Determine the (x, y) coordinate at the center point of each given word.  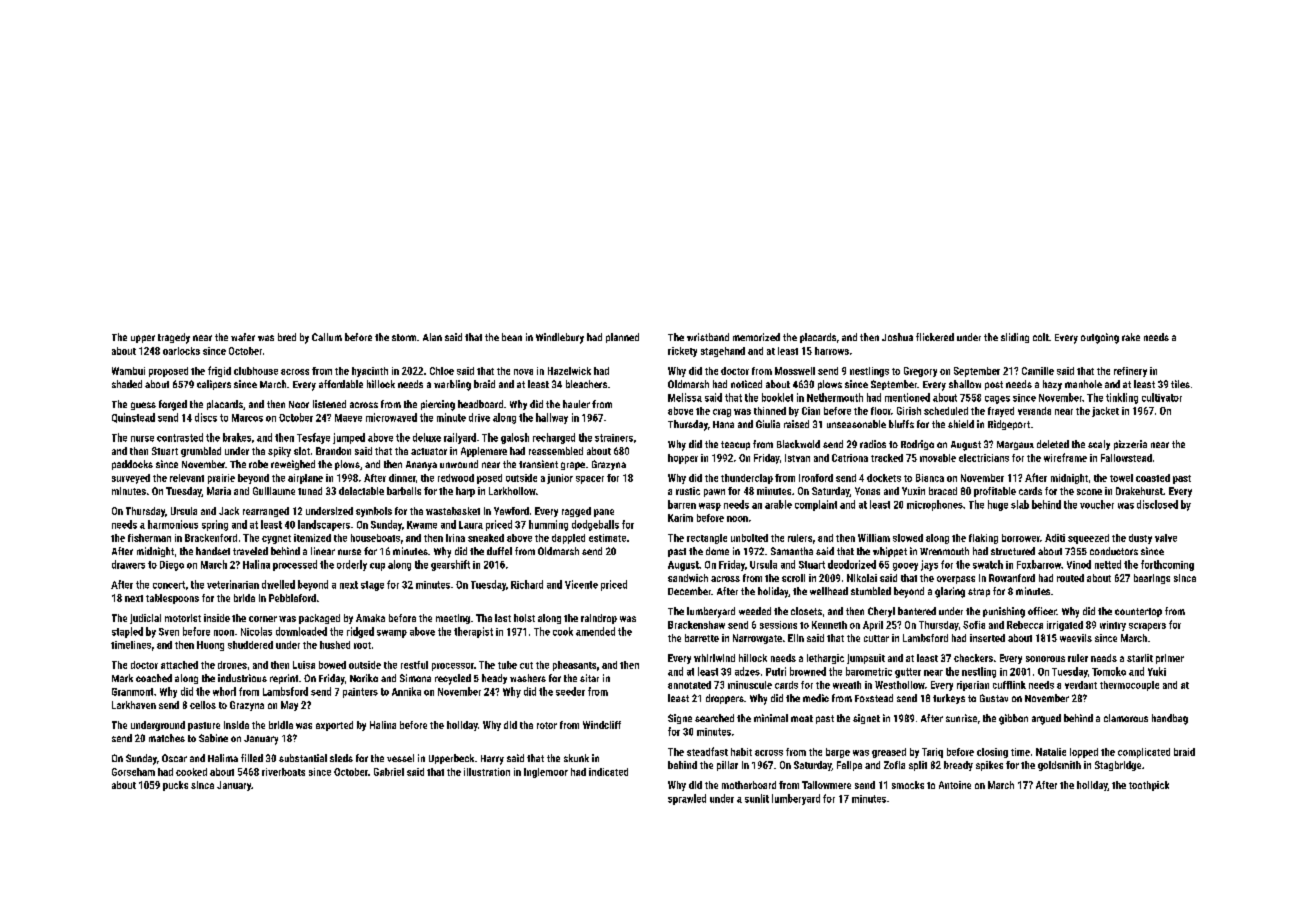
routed (1070, 578)
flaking (983, 539)
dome (717, 551)
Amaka (370, 618)
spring (215, 525)
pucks (175, 786)
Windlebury (560, 338)
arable (778, 504)
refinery (1130, 372)
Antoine (955, 785)
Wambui (128, 371)
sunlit (757, 798)
